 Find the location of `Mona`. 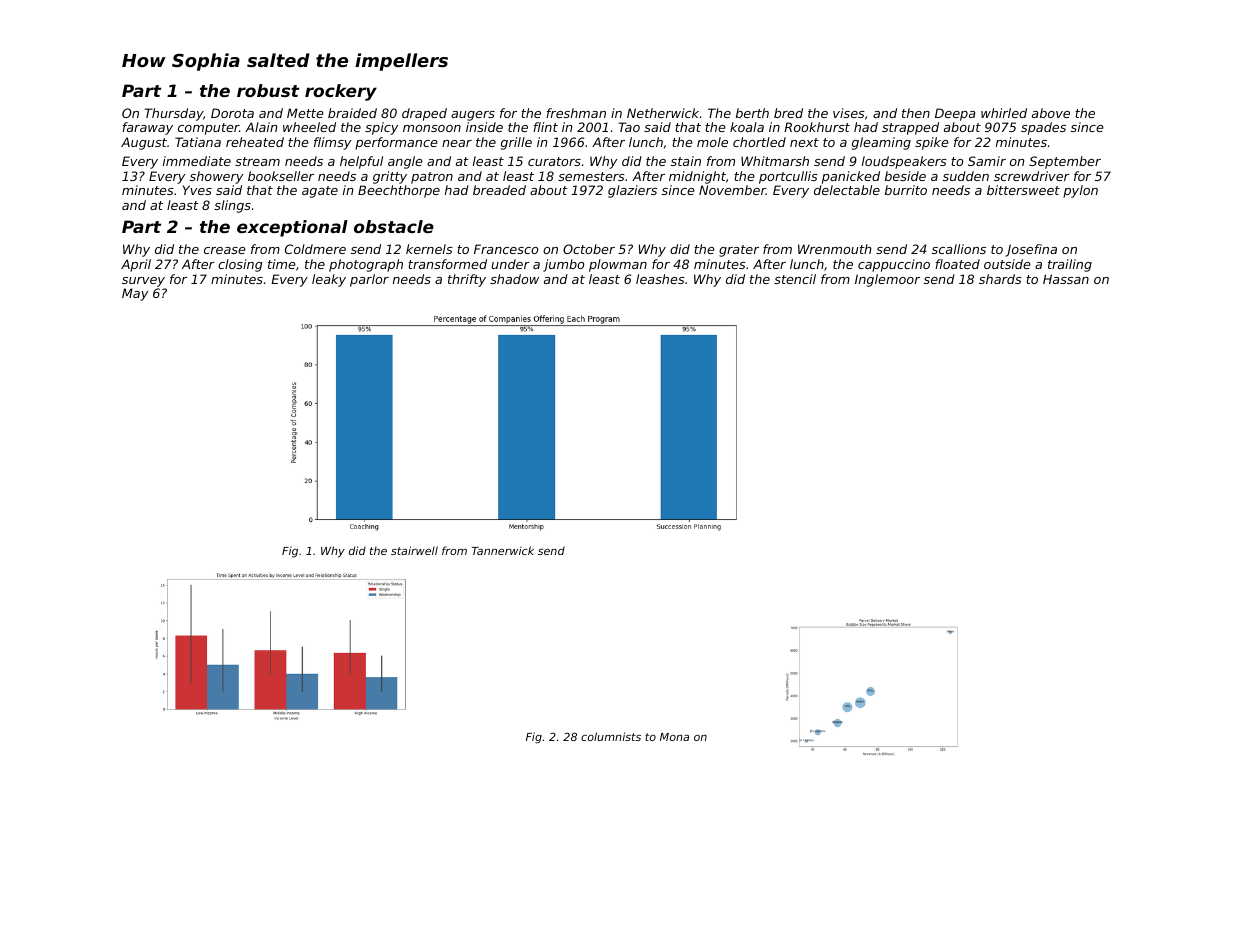

Mona is located at coordinates (674, 737).
